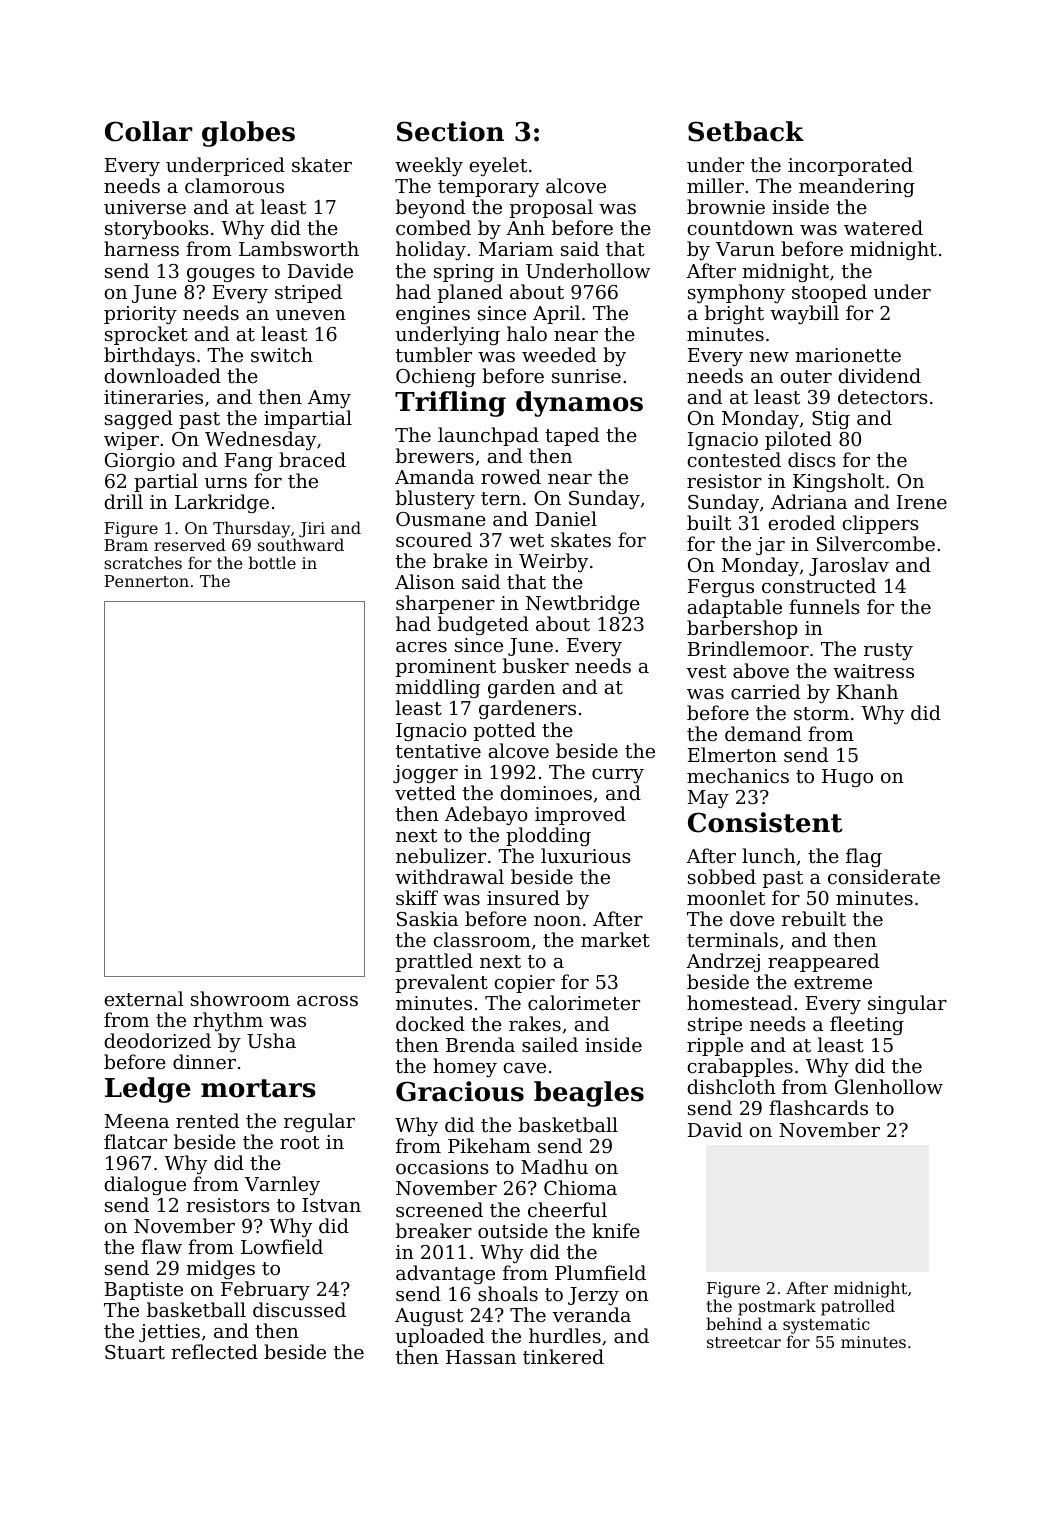 The height and width of the screenshot is (1523, 1052). I want to click on February, so click(265, 1290).
